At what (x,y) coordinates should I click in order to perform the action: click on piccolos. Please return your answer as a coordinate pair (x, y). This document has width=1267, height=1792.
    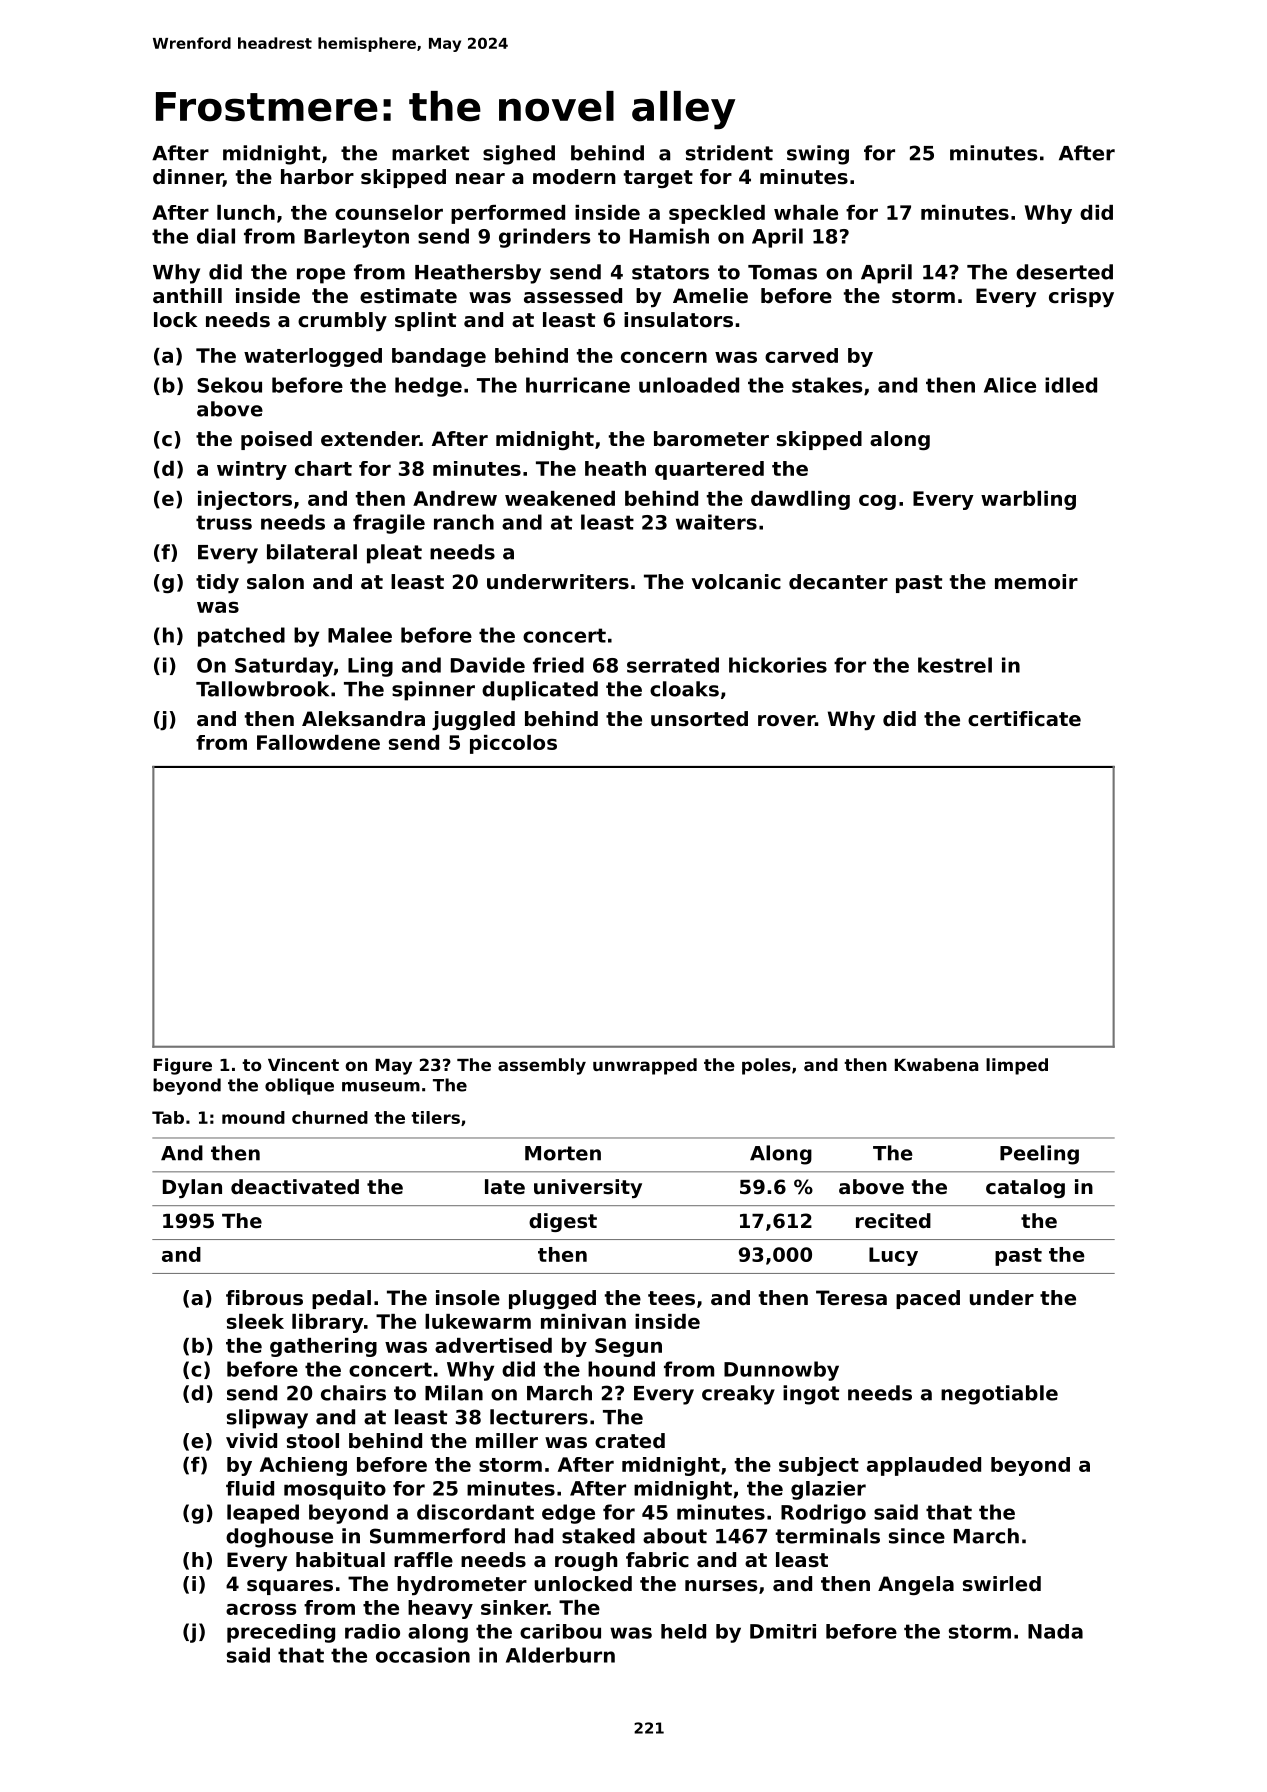
    Looking at the image, I should click on (513, 744).
